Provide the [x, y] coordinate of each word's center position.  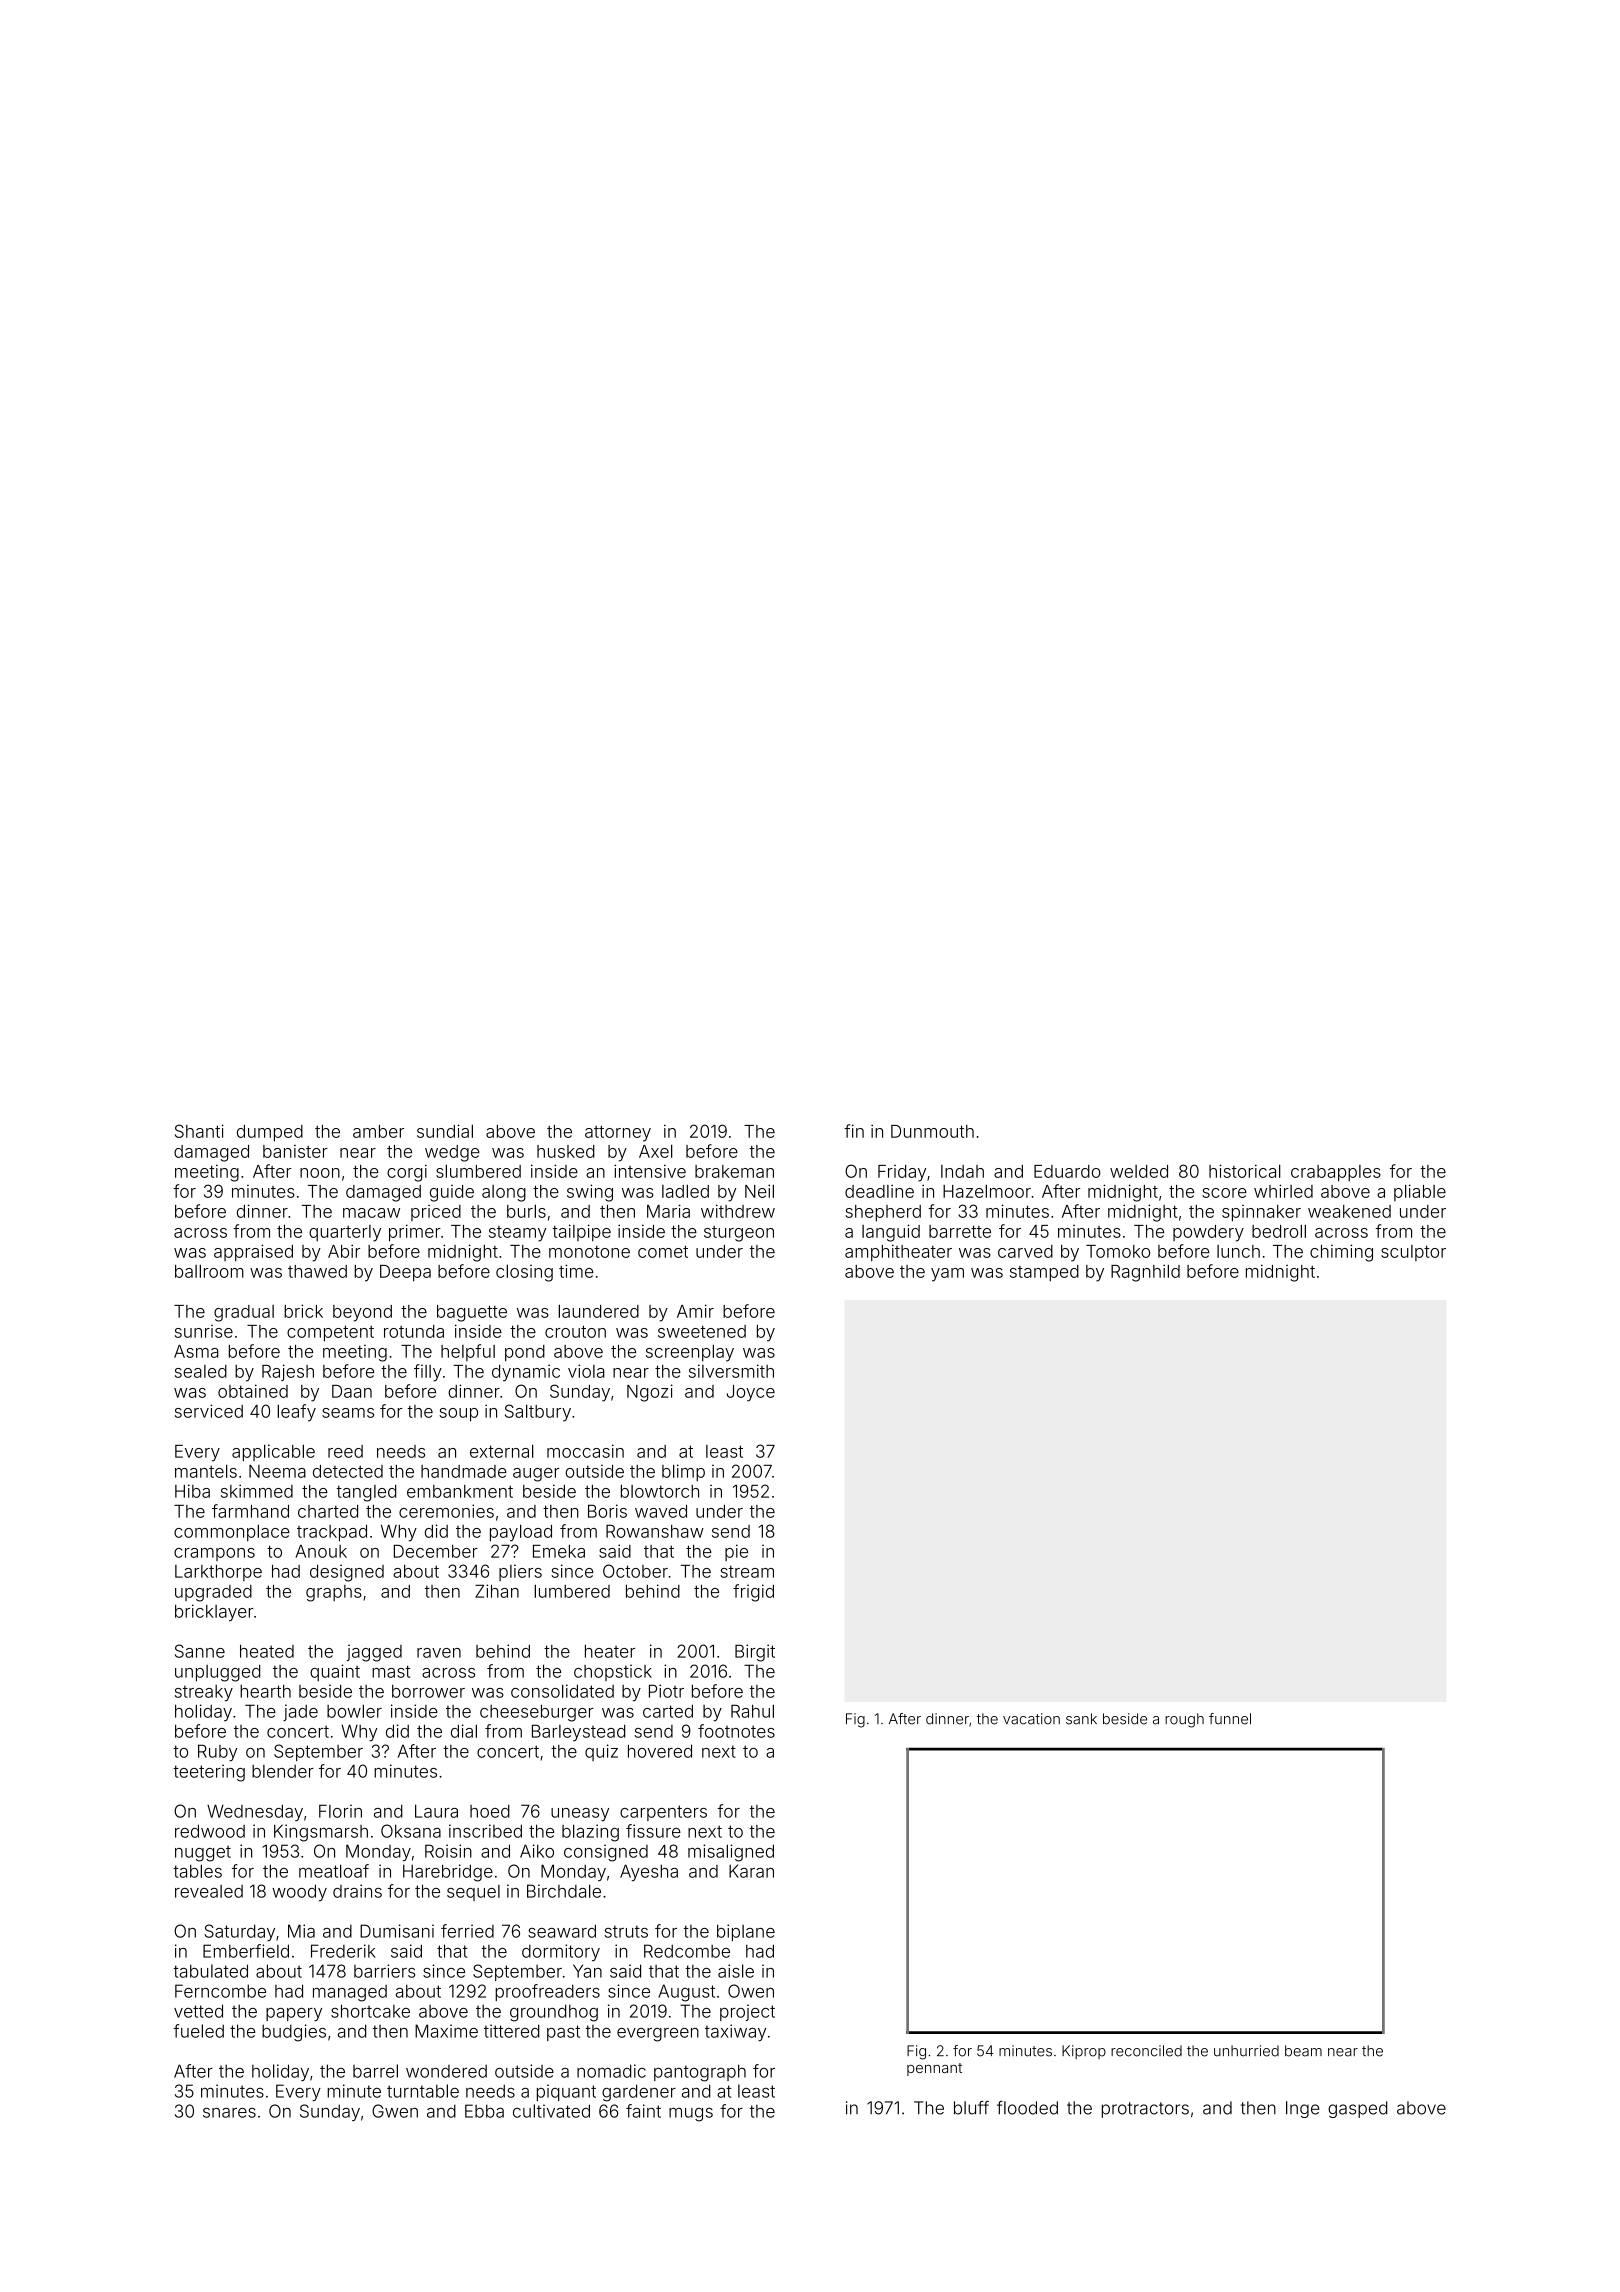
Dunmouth [932, 1131]
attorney [618, 1134]
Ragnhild [1145, 1273]
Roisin [448, 1851]
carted [668, 1711]
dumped [270, 1133]
